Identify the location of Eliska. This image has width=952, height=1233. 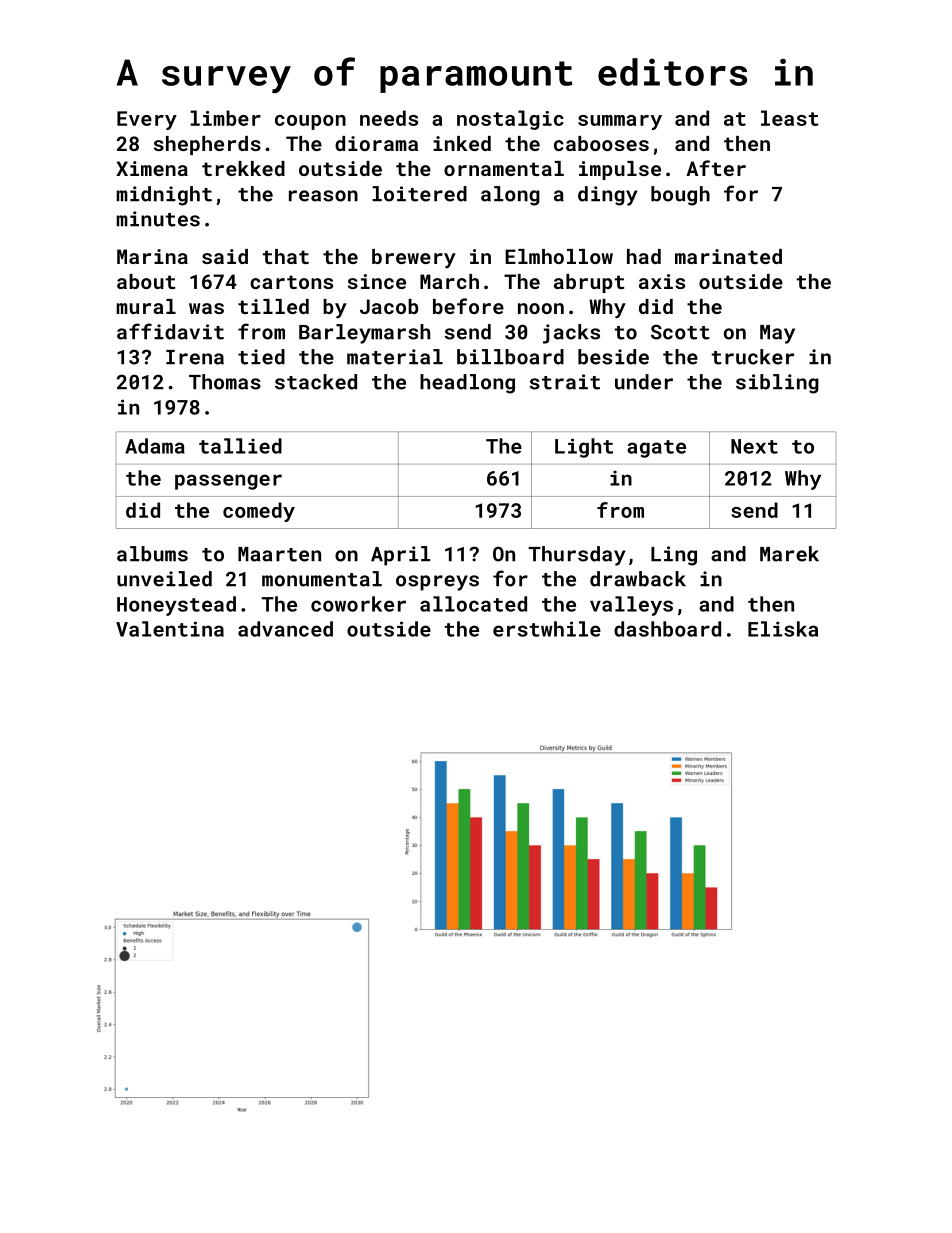
(783, 629).
